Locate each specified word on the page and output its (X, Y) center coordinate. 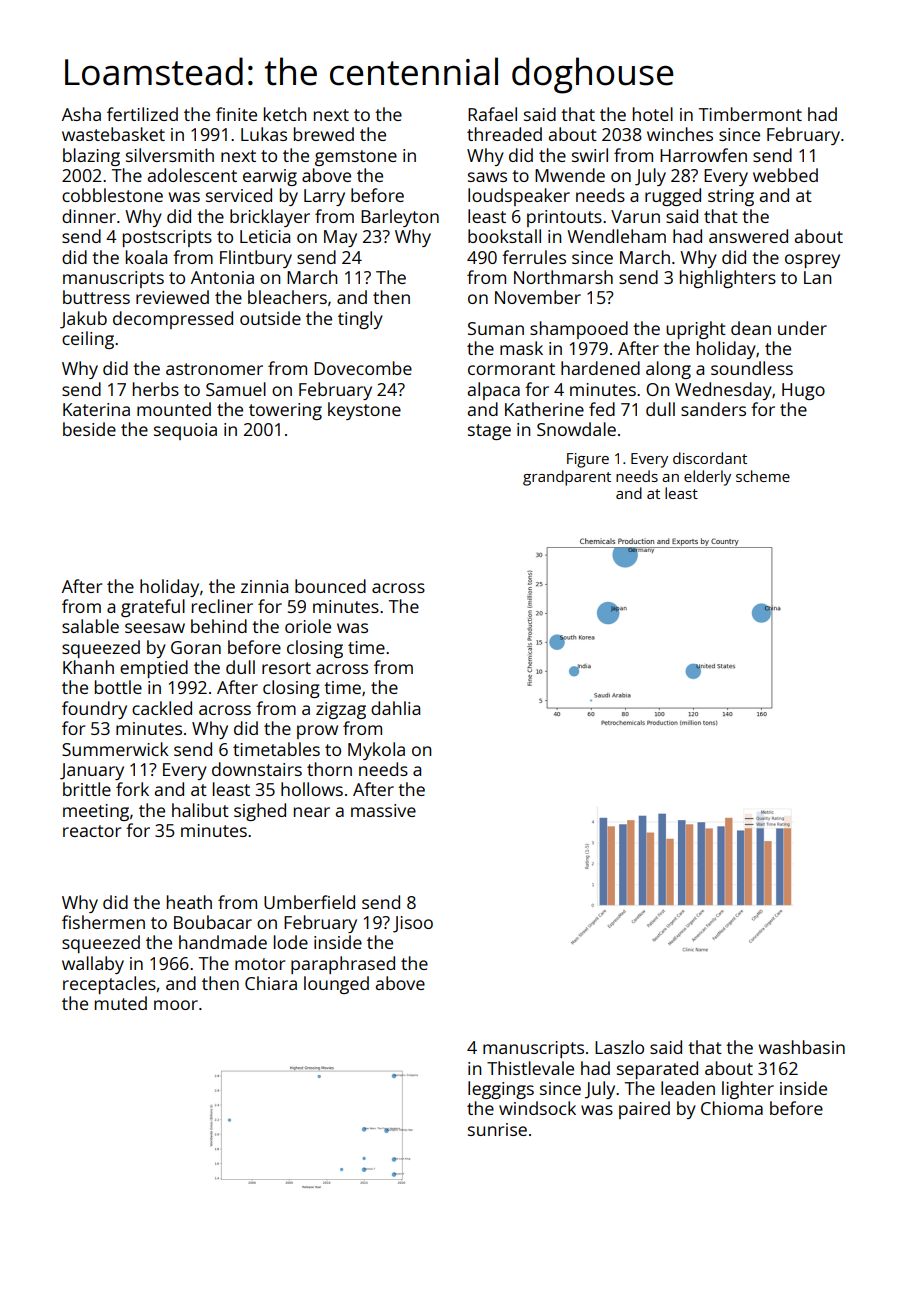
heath (189, 902)
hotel (653, 114)
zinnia (264, 586)
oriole (308, 626)
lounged (336, 985)
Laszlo (619, 1047)
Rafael (492, 114)
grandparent (567, 478)
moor (176, 1005)
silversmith (170, 155)
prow (317, 732)
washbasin (801, 1047)
